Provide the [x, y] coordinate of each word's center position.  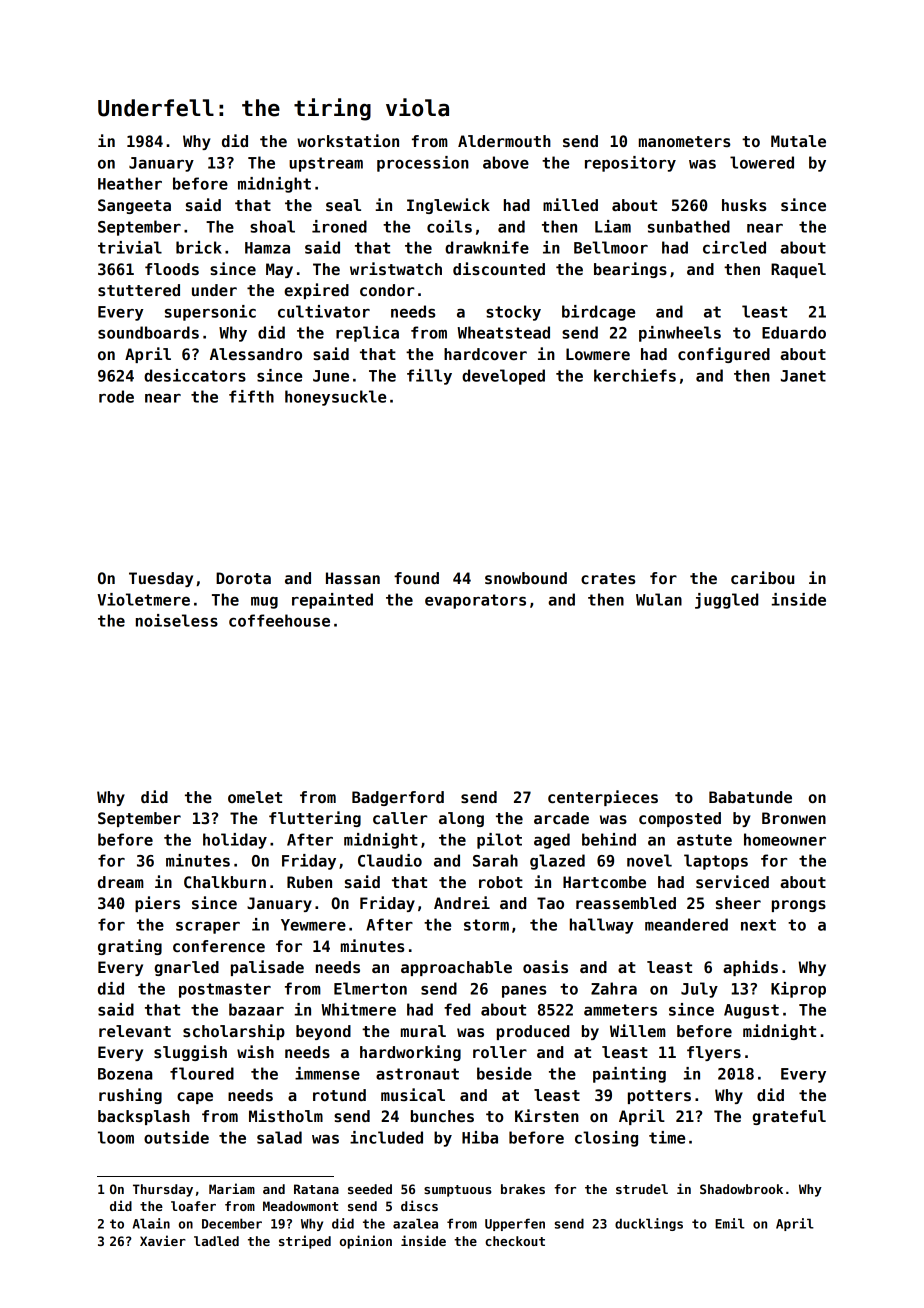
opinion [366, 1242]
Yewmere [313, 925]
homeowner [785, 839]
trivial [130, 247]
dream [121, 882]
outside [176, 1137]
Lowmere [598, 354]
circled [734, 247]
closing [606, 1139]
